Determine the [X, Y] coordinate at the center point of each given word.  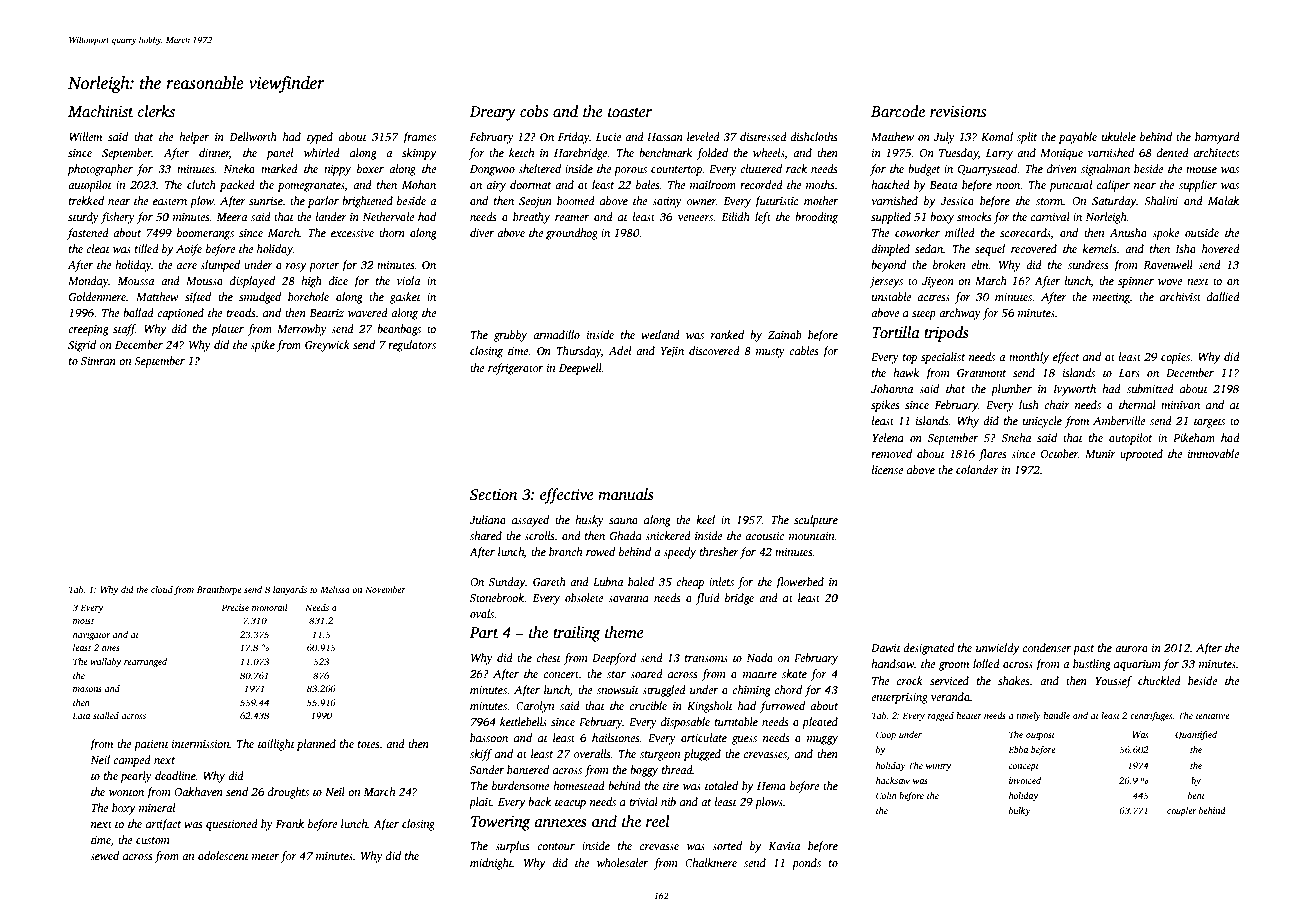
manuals [626, 494]
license [887, 469]
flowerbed [799, 583]
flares [992, 455]
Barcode [898, 111]
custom [153, 840]
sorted [727, 845]
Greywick [327, 346]
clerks [156, 111]
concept [1024, 767]
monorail [270, 607]
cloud [162, 589]
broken [949, 264]
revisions [958, 111]
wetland [660, 334]
